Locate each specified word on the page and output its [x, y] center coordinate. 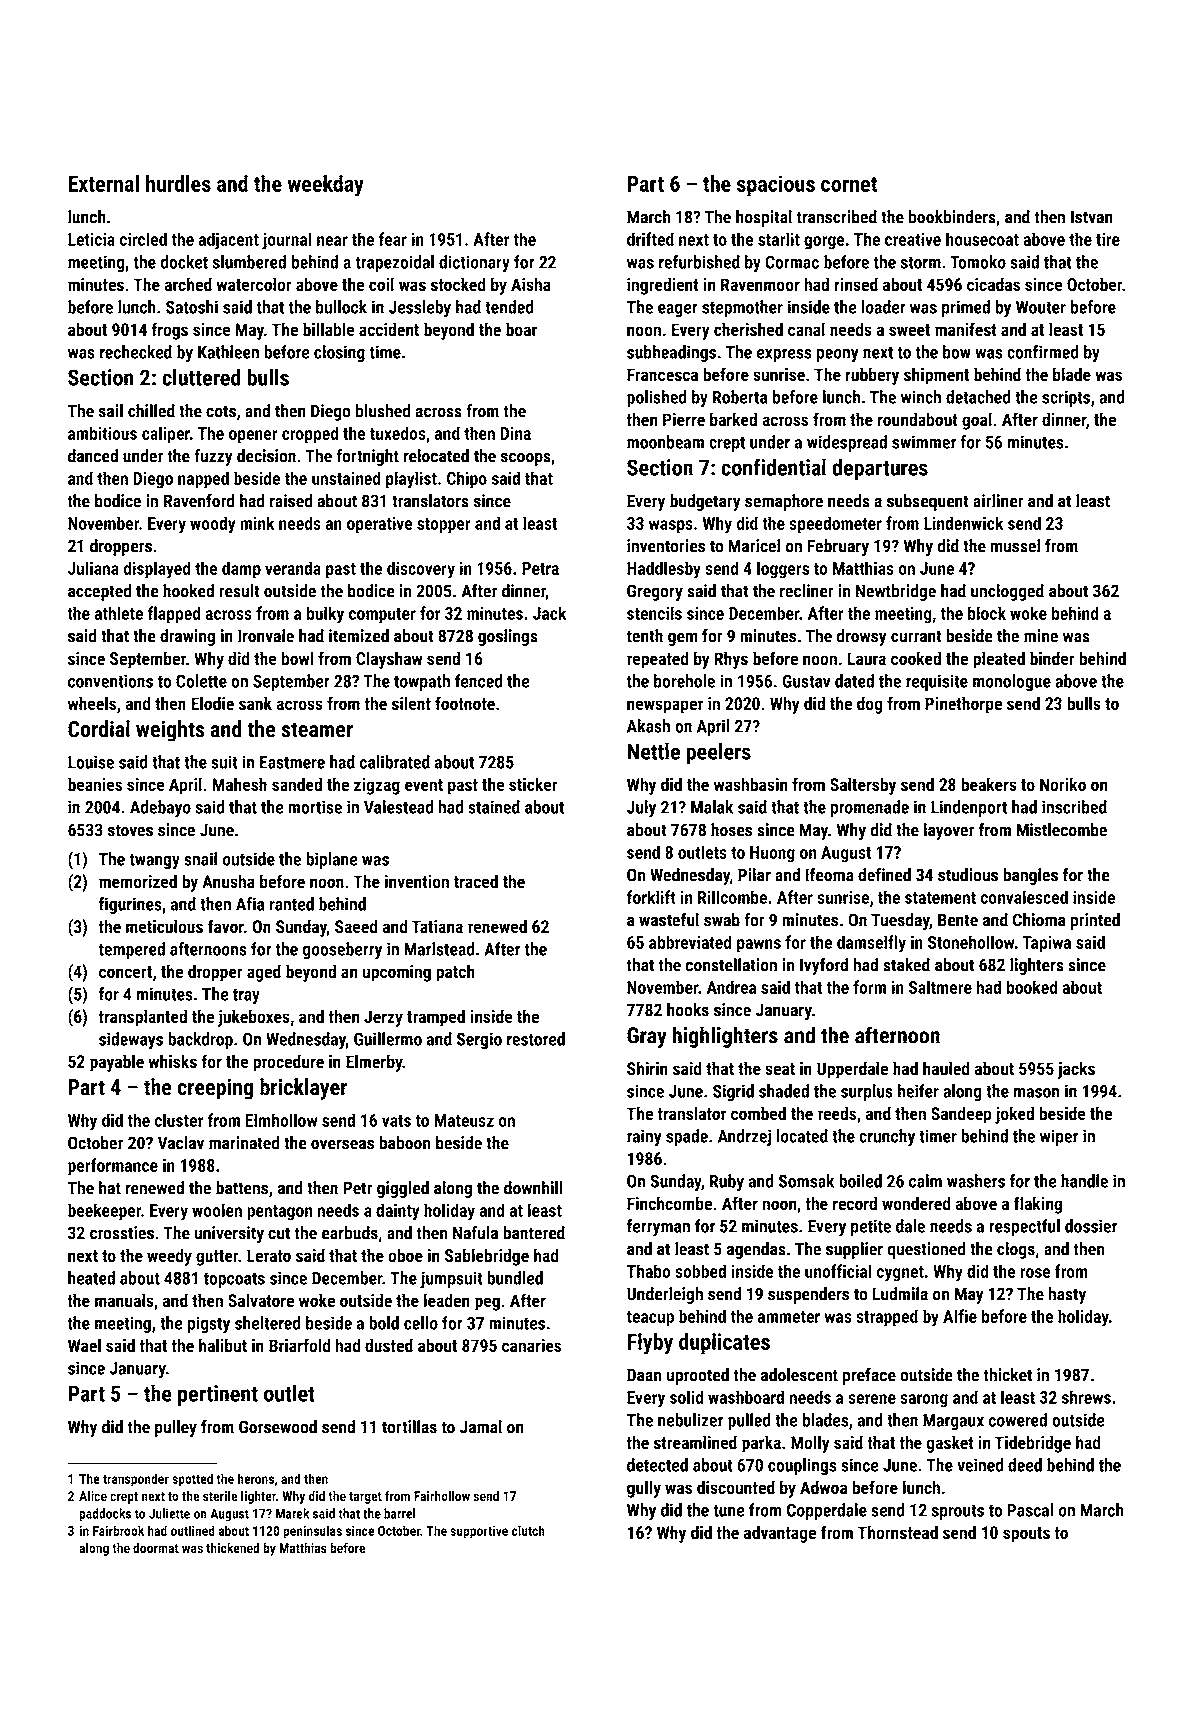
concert [125, 972]
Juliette [169, 1513]
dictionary [474, 263]
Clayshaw [389, 660]
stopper [444, 526]
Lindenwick [963, 523]
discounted [736, 1487]
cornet [849, 184]
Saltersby [863, 786]
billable [329, 329]
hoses [731, 830]
